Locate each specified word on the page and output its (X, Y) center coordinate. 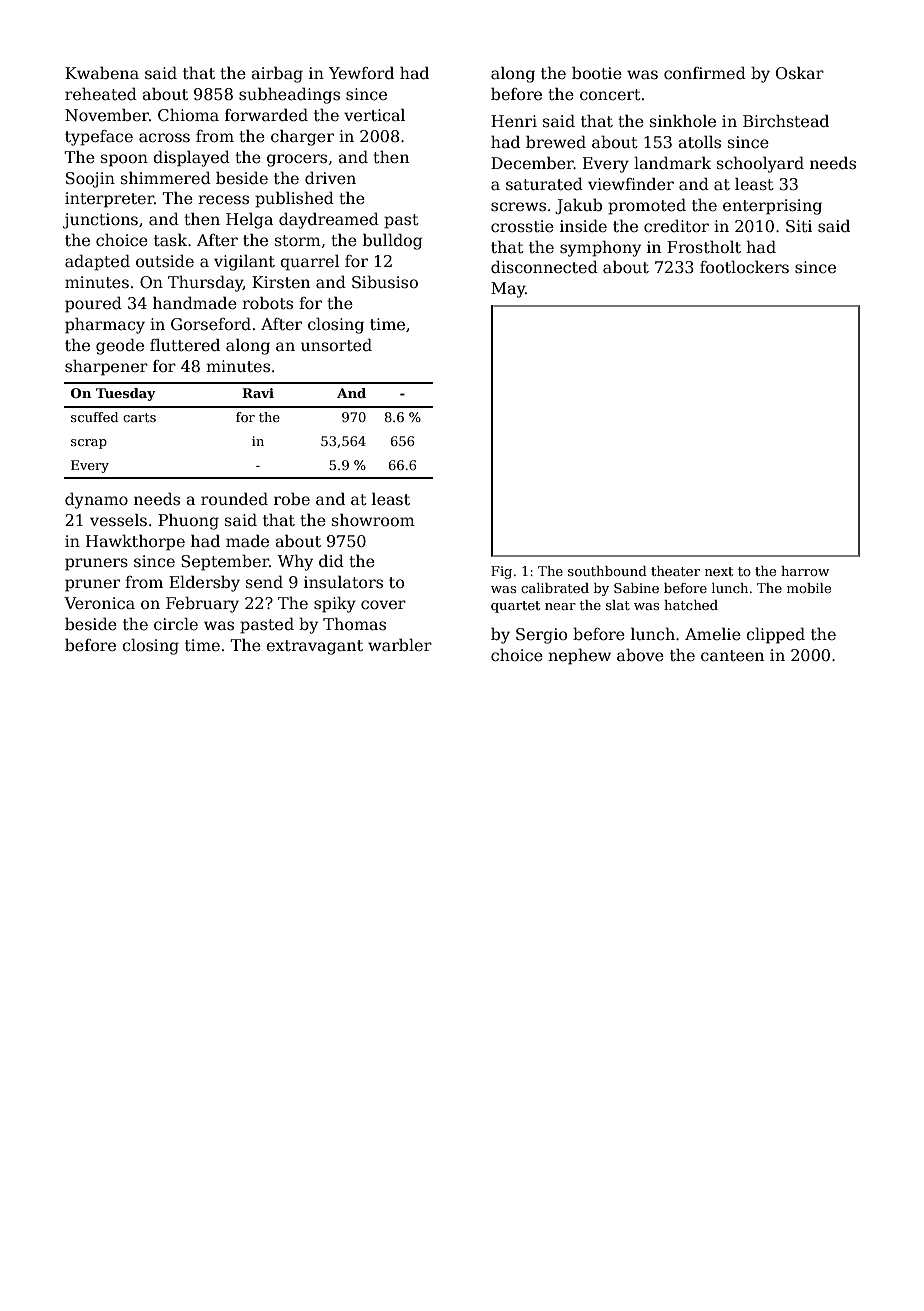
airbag (277, 74)
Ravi (258, 393)
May (508, 290)
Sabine (636, 588)
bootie (597, 73)
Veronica (99, 603)
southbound (607, 571)
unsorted (336, 345)
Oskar (800, 73)
